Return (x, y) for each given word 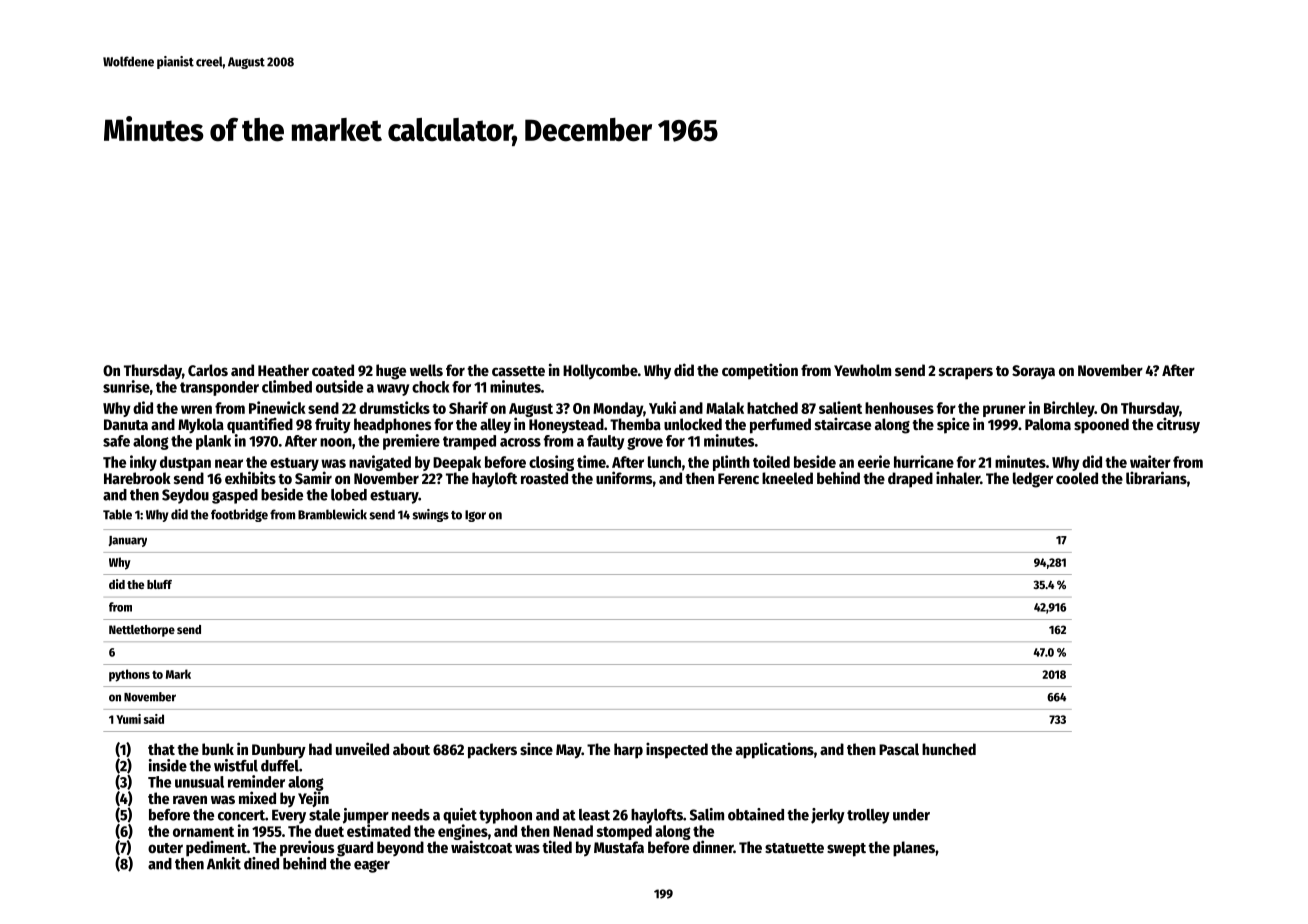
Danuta (126, 424)
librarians (1156, 477)
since (536, 748)
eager (372, 866)
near (229, 463)
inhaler (958, 477)
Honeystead (566, 426)
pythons (129, 675)
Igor (475, 516)
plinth (731, 463)
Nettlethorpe (142, 631)
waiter (1150, 461)
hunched (949, 749)
